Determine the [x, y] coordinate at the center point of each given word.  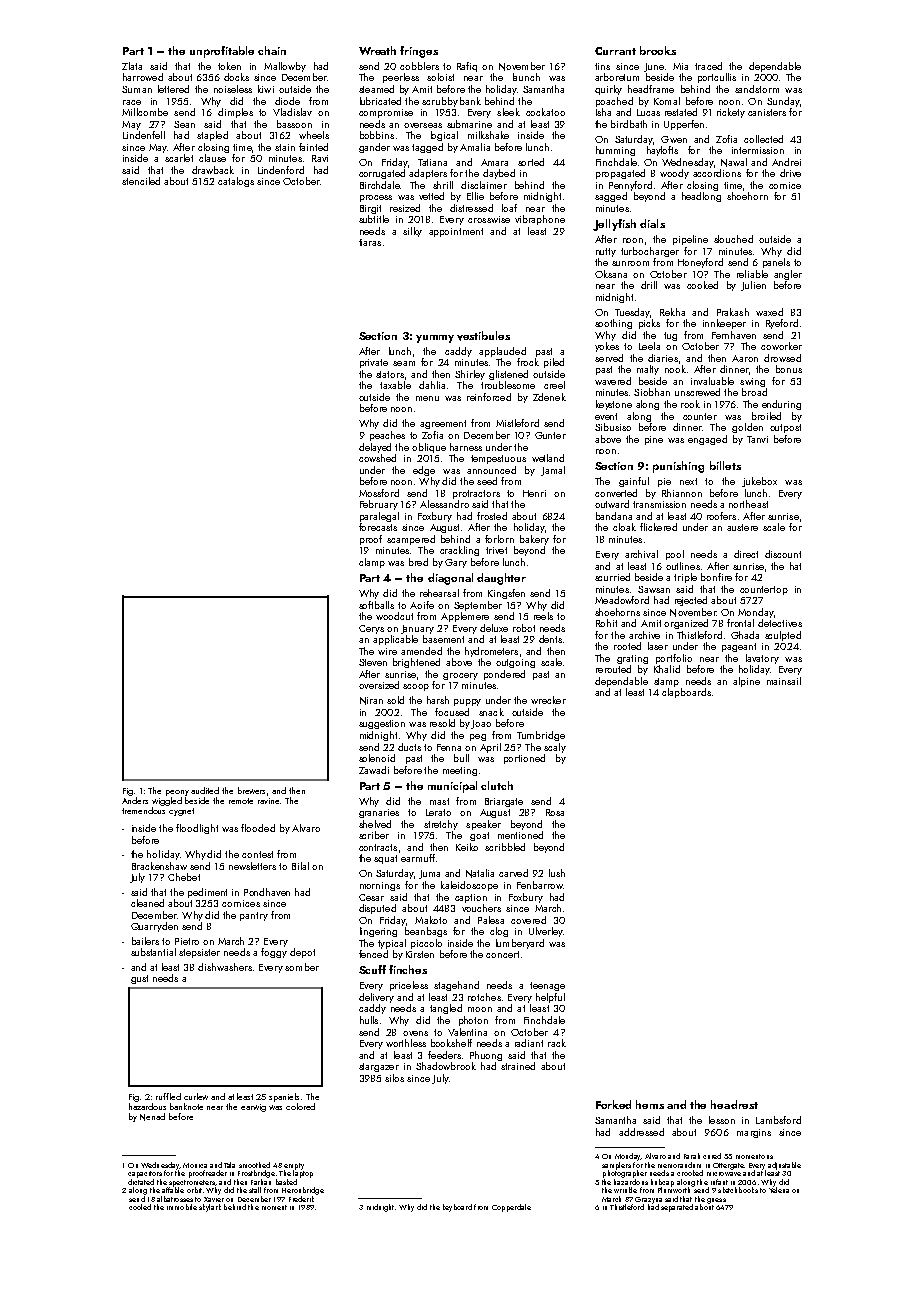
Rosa [555, 812]
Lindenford [281, 170]
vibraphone [540, 220]
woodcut [394, 616]
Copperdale [511, 1208]
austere [742, 527]
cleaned [147, 903]
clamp [372, 563]
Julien [753, 286]
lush [557, 873]
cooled [140, 1207]
